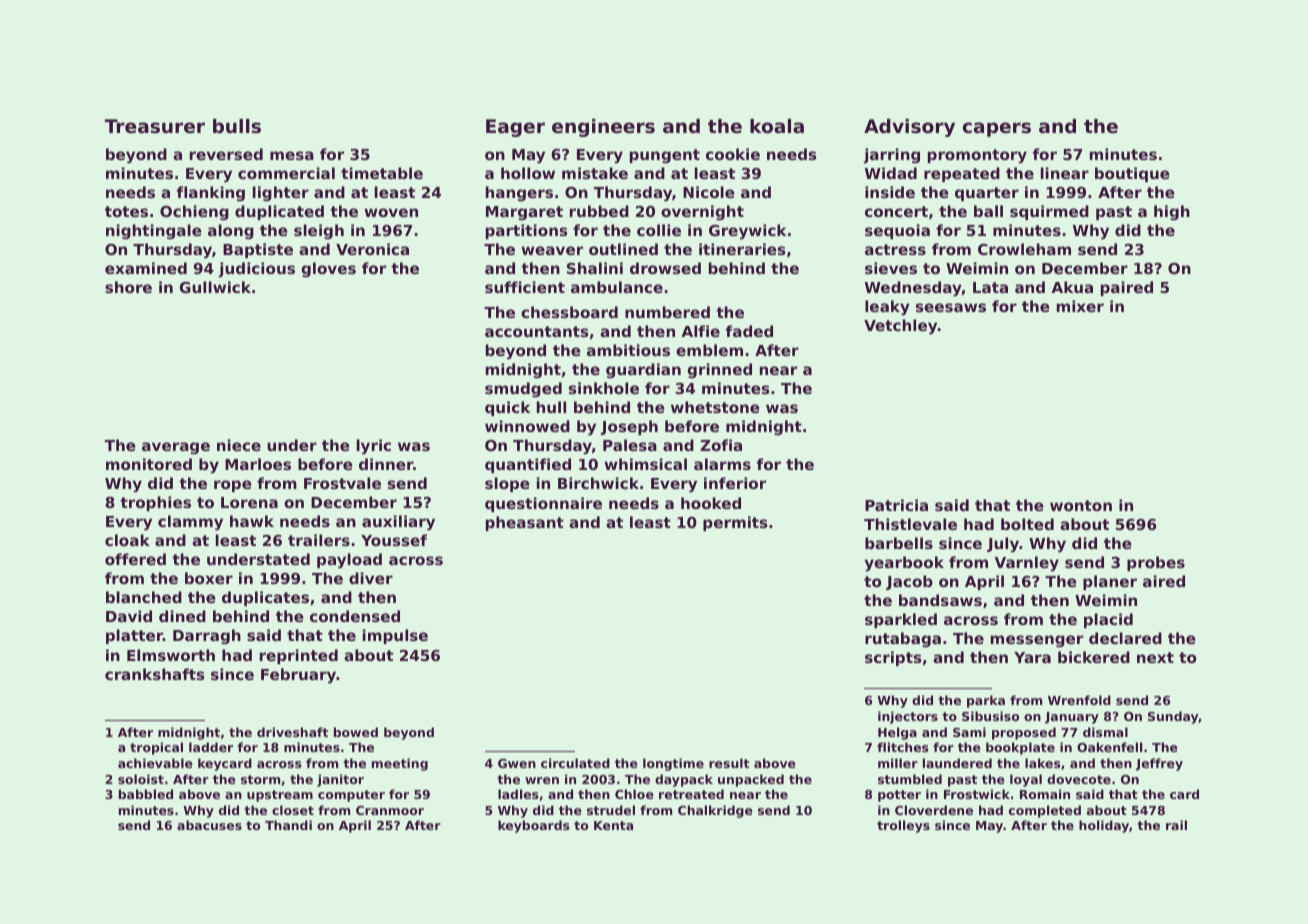 The width and height of the screenshot is (1308, 924). Describe the element at coordinates (997, 129) in the screenshot. I see `capers` at that location.
